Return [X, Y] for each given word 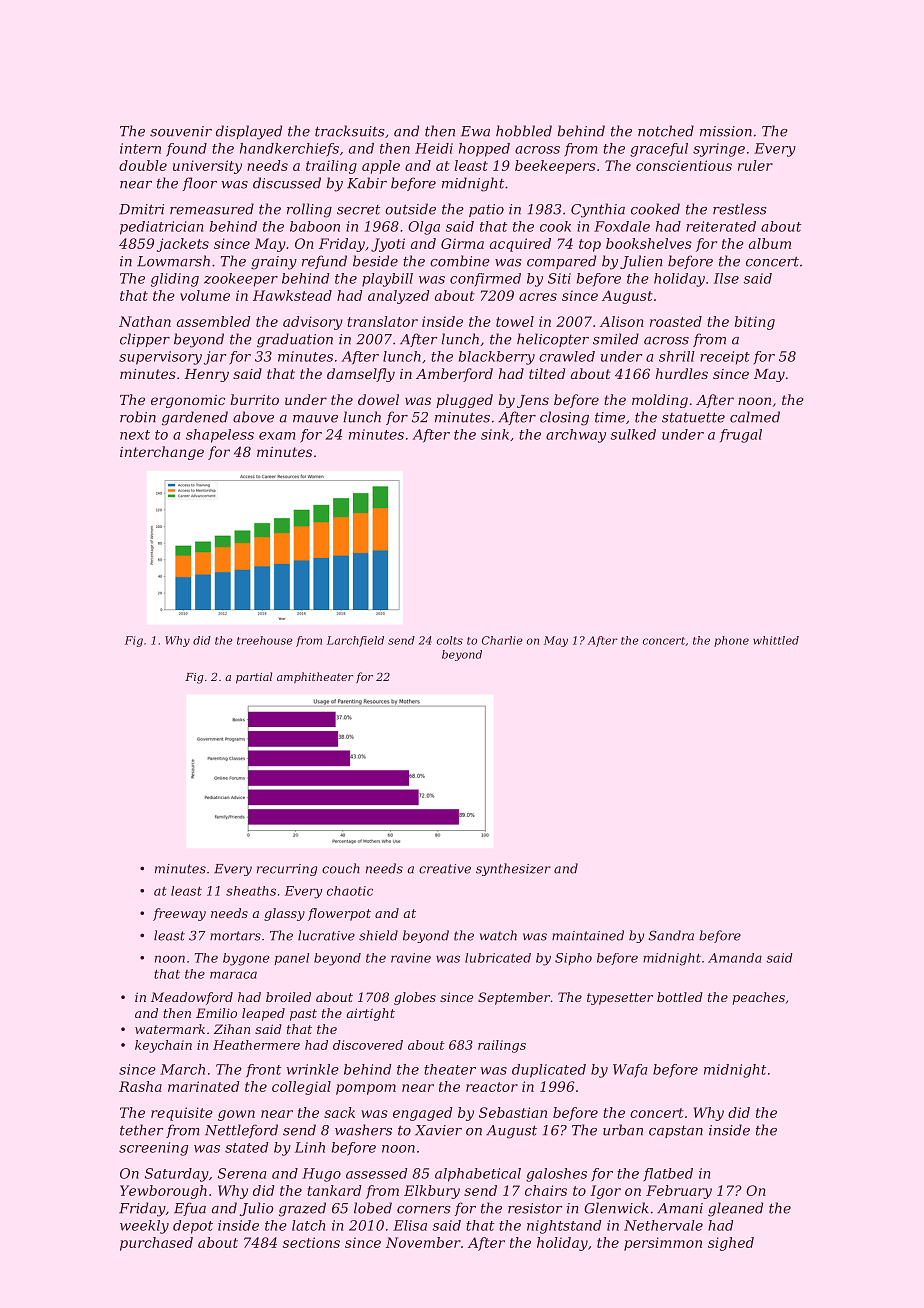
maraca [233, 975]
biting [754, 323]
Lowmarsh [173, 261]
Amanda [735, 958]
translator [382, 321]
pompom [366, 1089]
